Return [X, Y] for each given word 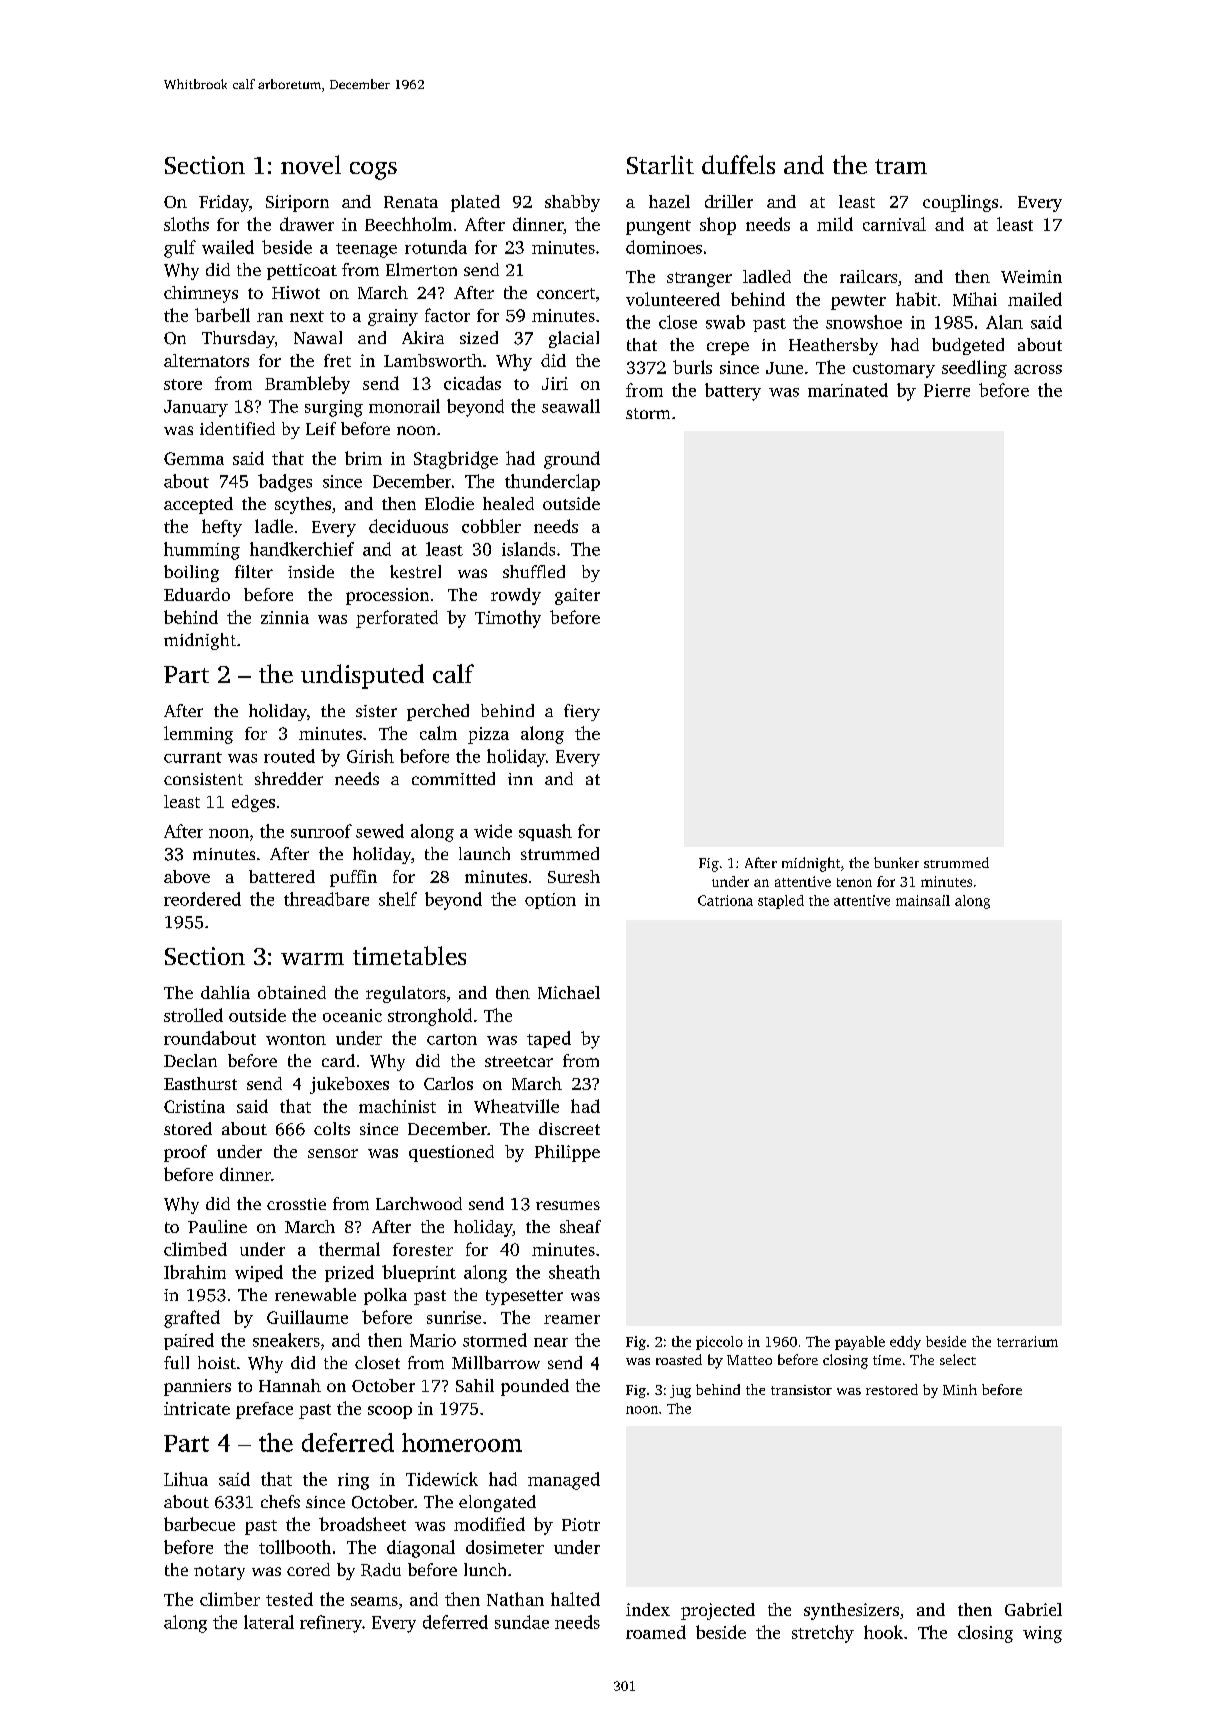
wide [493, 831]
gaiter [577, 596]
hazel [669, 201]
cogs [373, 171]
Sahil [475, 1385]
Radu [381, 1570]
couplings [960, 203]
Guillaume [307, 1317]
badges [285, 483]
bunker [896, 862]
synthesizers [851, 1611]
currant [193, 757]
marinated [848, 390]
